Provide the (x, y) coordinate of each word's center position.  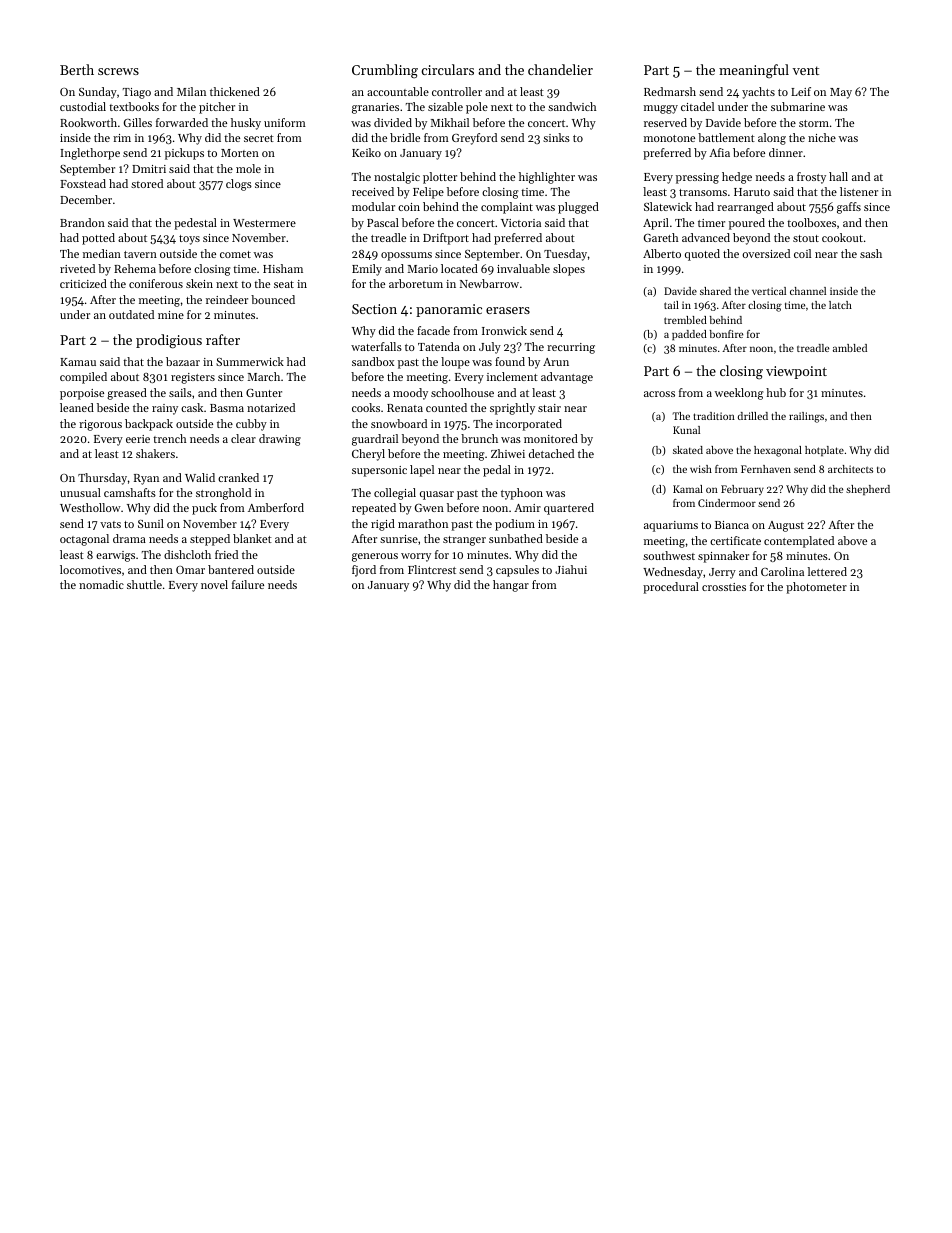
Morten (240, 153)
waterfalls (376, 346)
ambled (850, 348)
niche (822, 137)
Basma (227, 408)
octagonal (84, 540)
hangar (511, 586)
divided (393, 122)
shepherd (868, 490)
